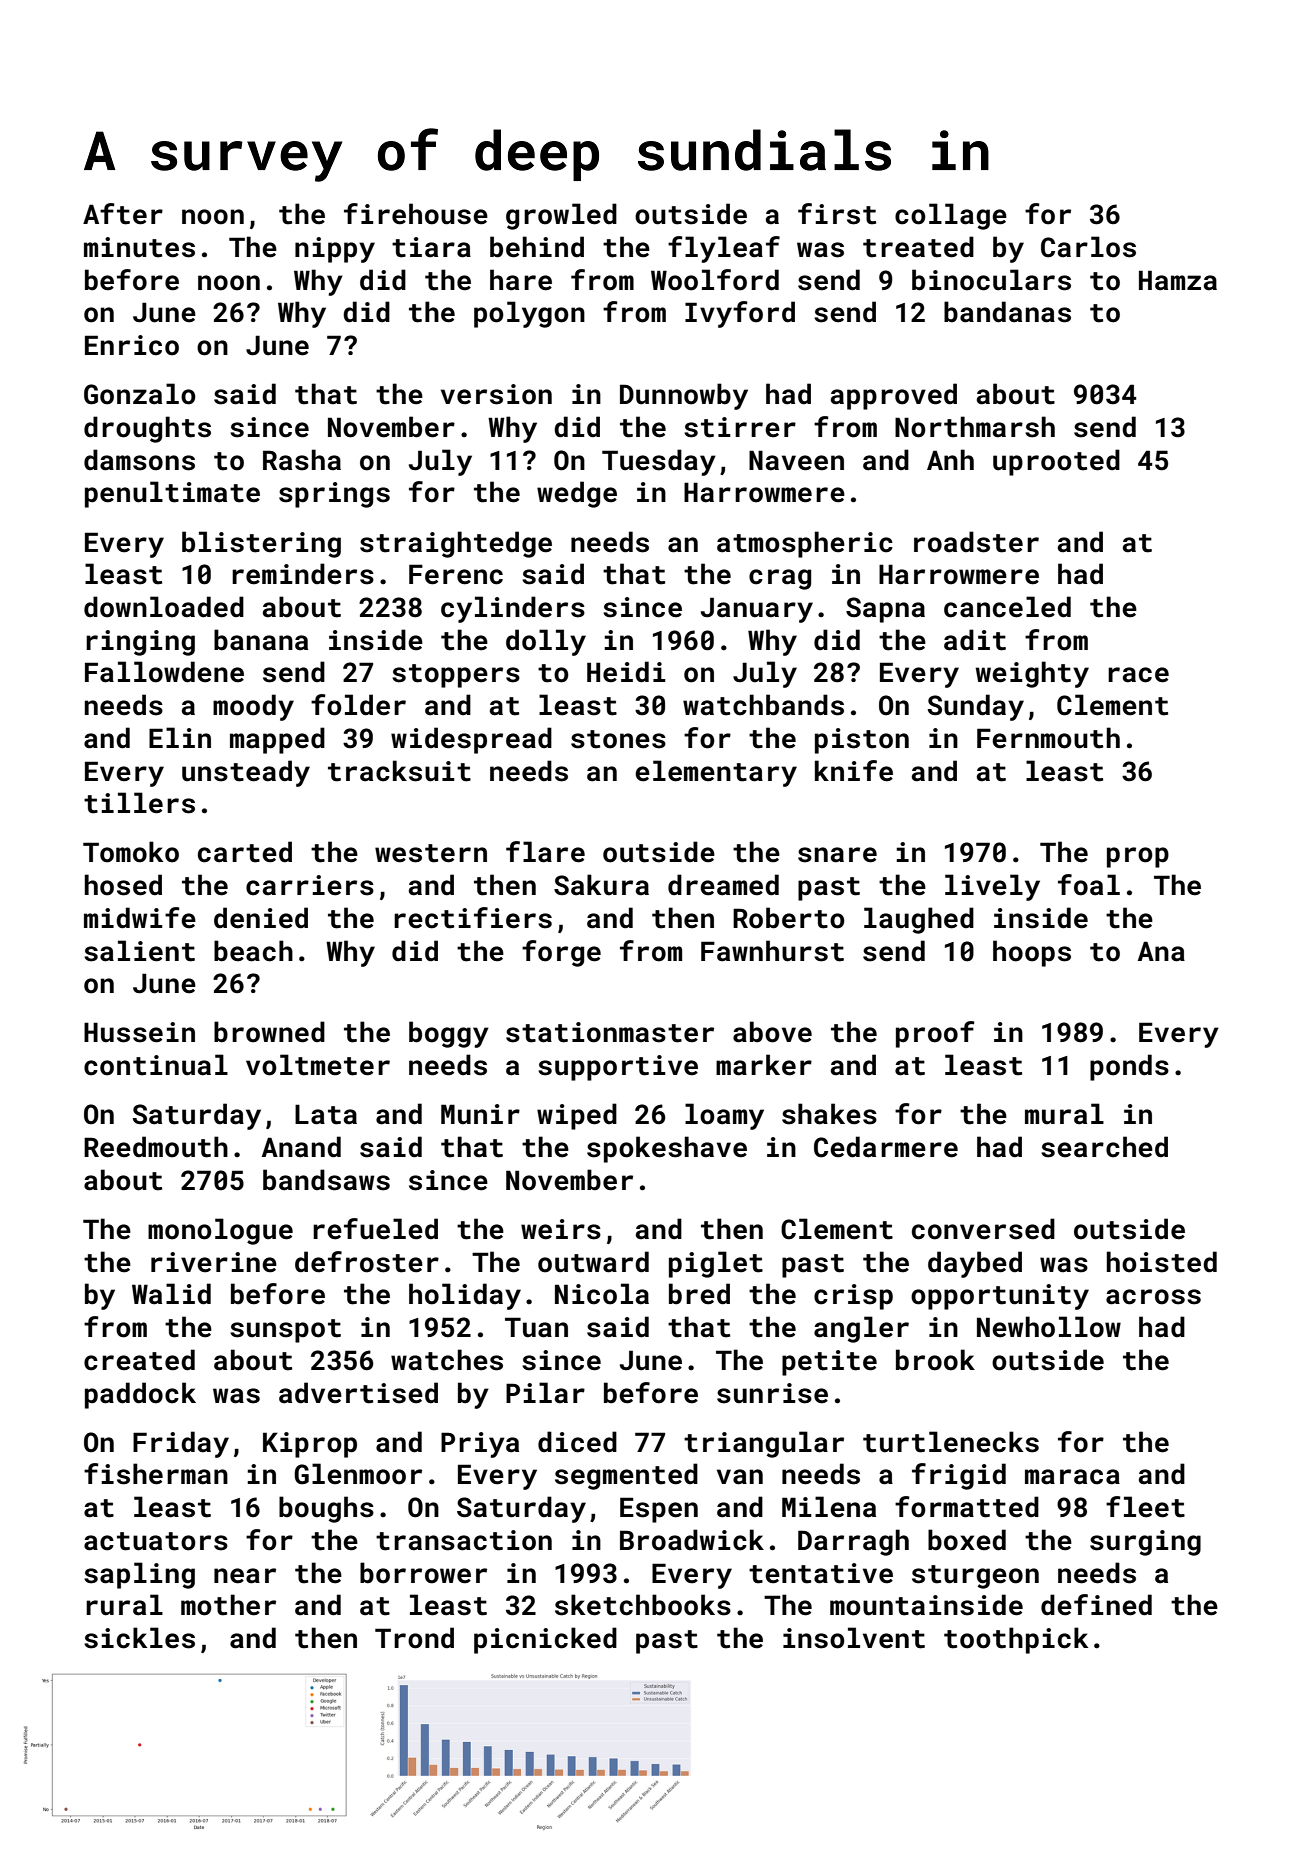  I want to click on Trond, so click(414, 1638).
